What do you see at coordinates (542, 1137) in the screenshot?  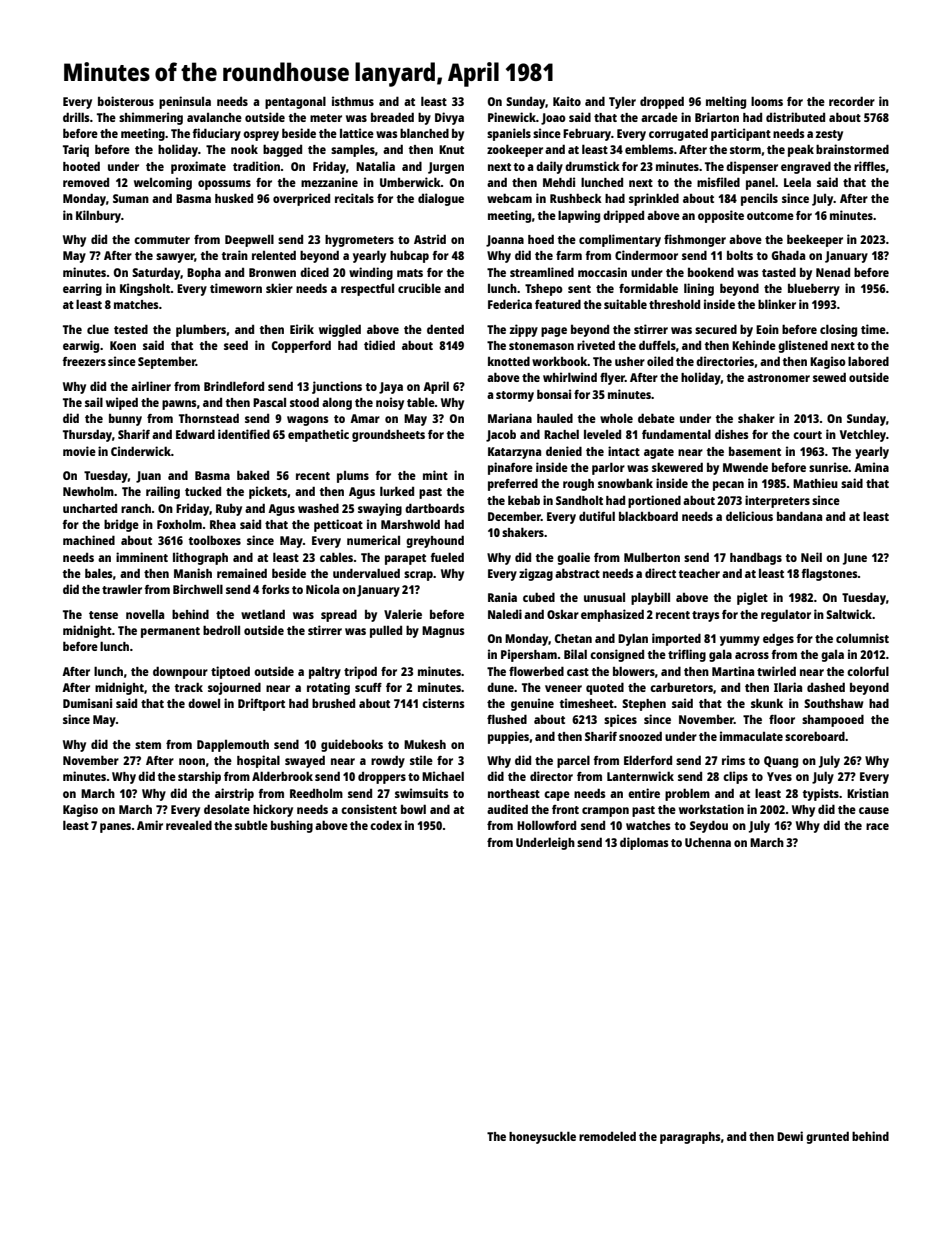 I see `honeysuckle` at bounding box center [542, 1137].
